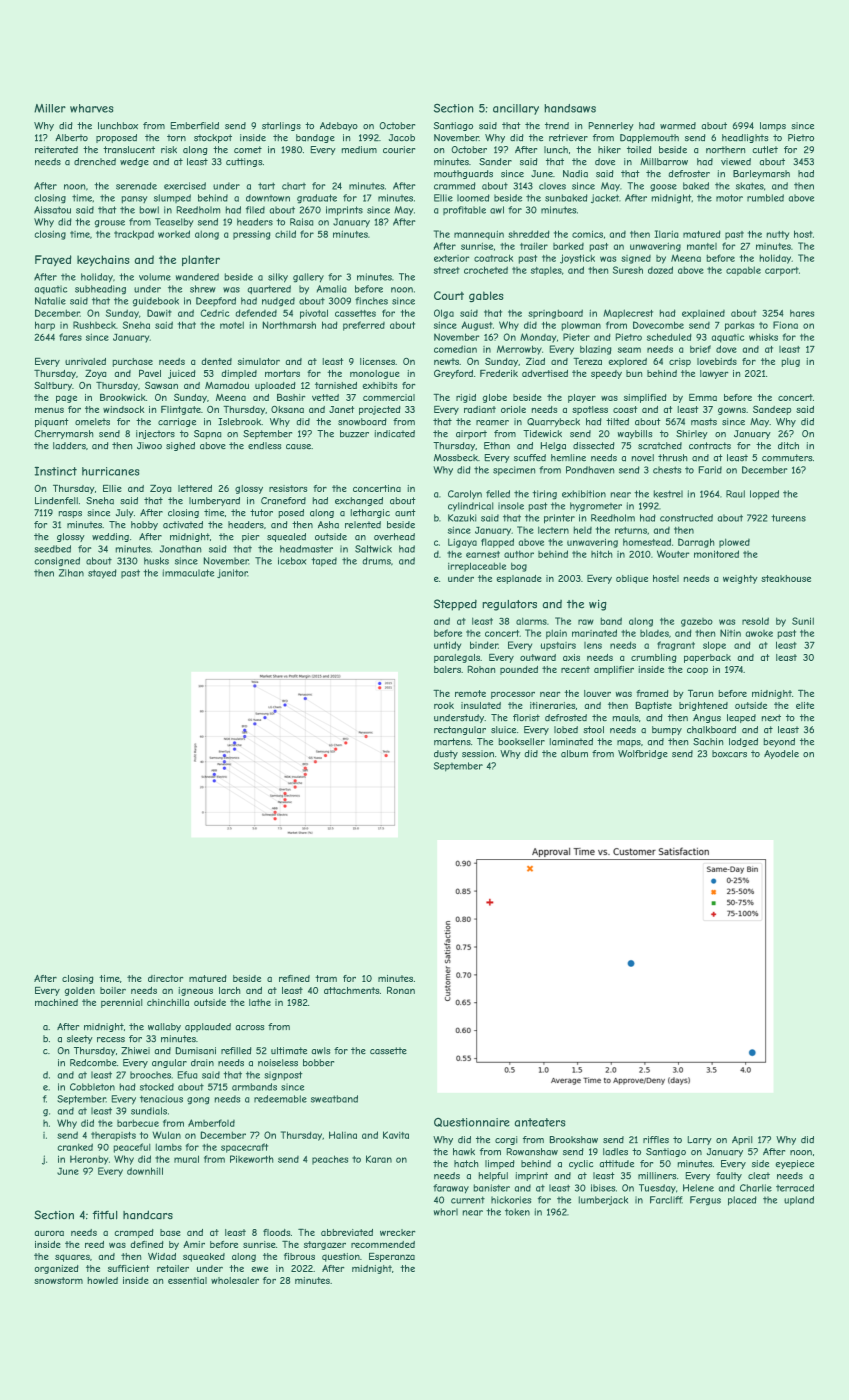  What do you see at coordinates (235, 1280) in the screenshot?
I see `wholesaler` at bounding box center [235, 1280].
